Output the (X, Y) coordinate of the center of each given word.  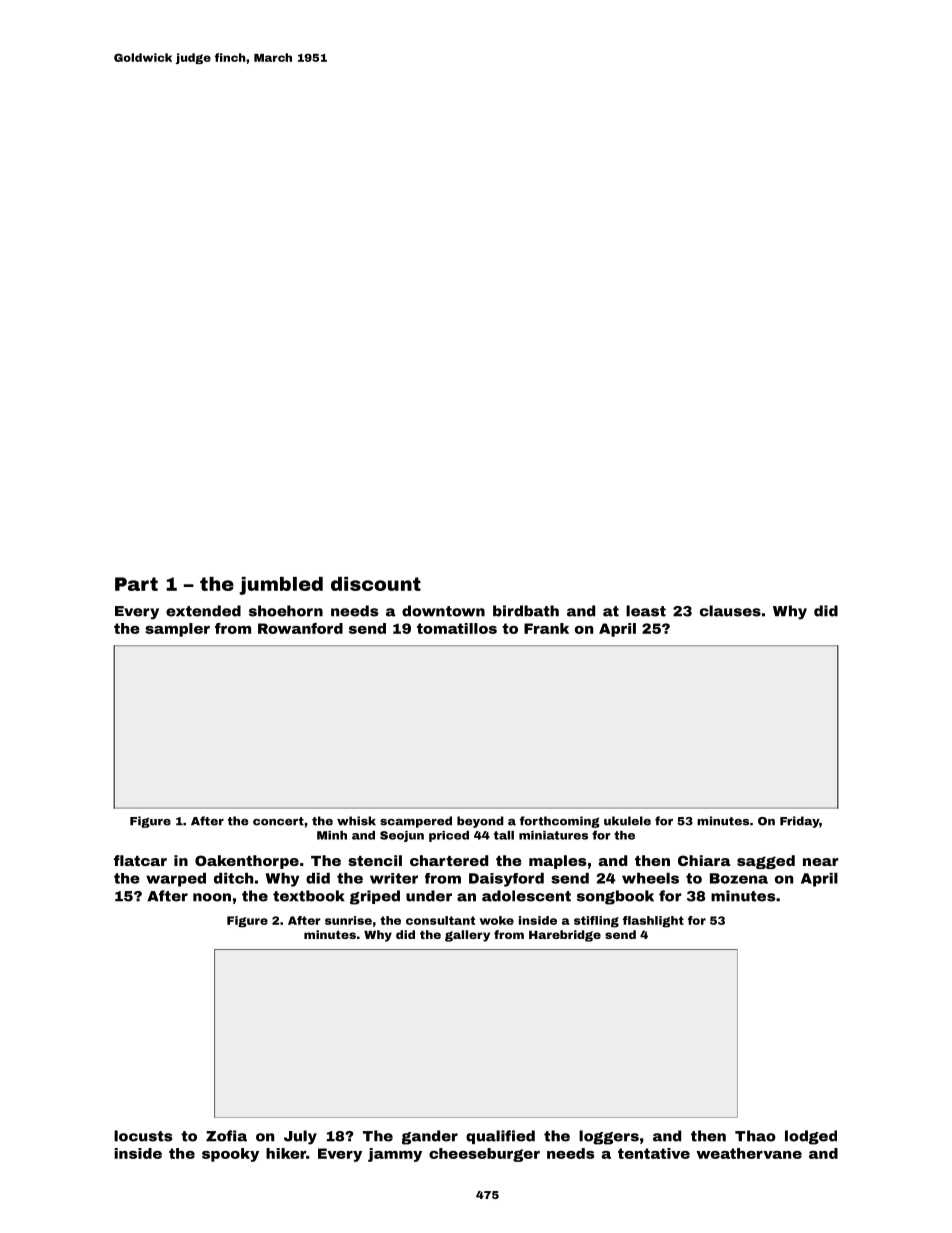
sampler (177, 630)
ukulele (627, 821)
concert (278, 821)
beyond (480, 822)
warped (176, 880)
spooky (230, 1155)
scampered (416, 822)
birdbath (526, 611)
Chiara (704, 860)
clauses (730, 611)
